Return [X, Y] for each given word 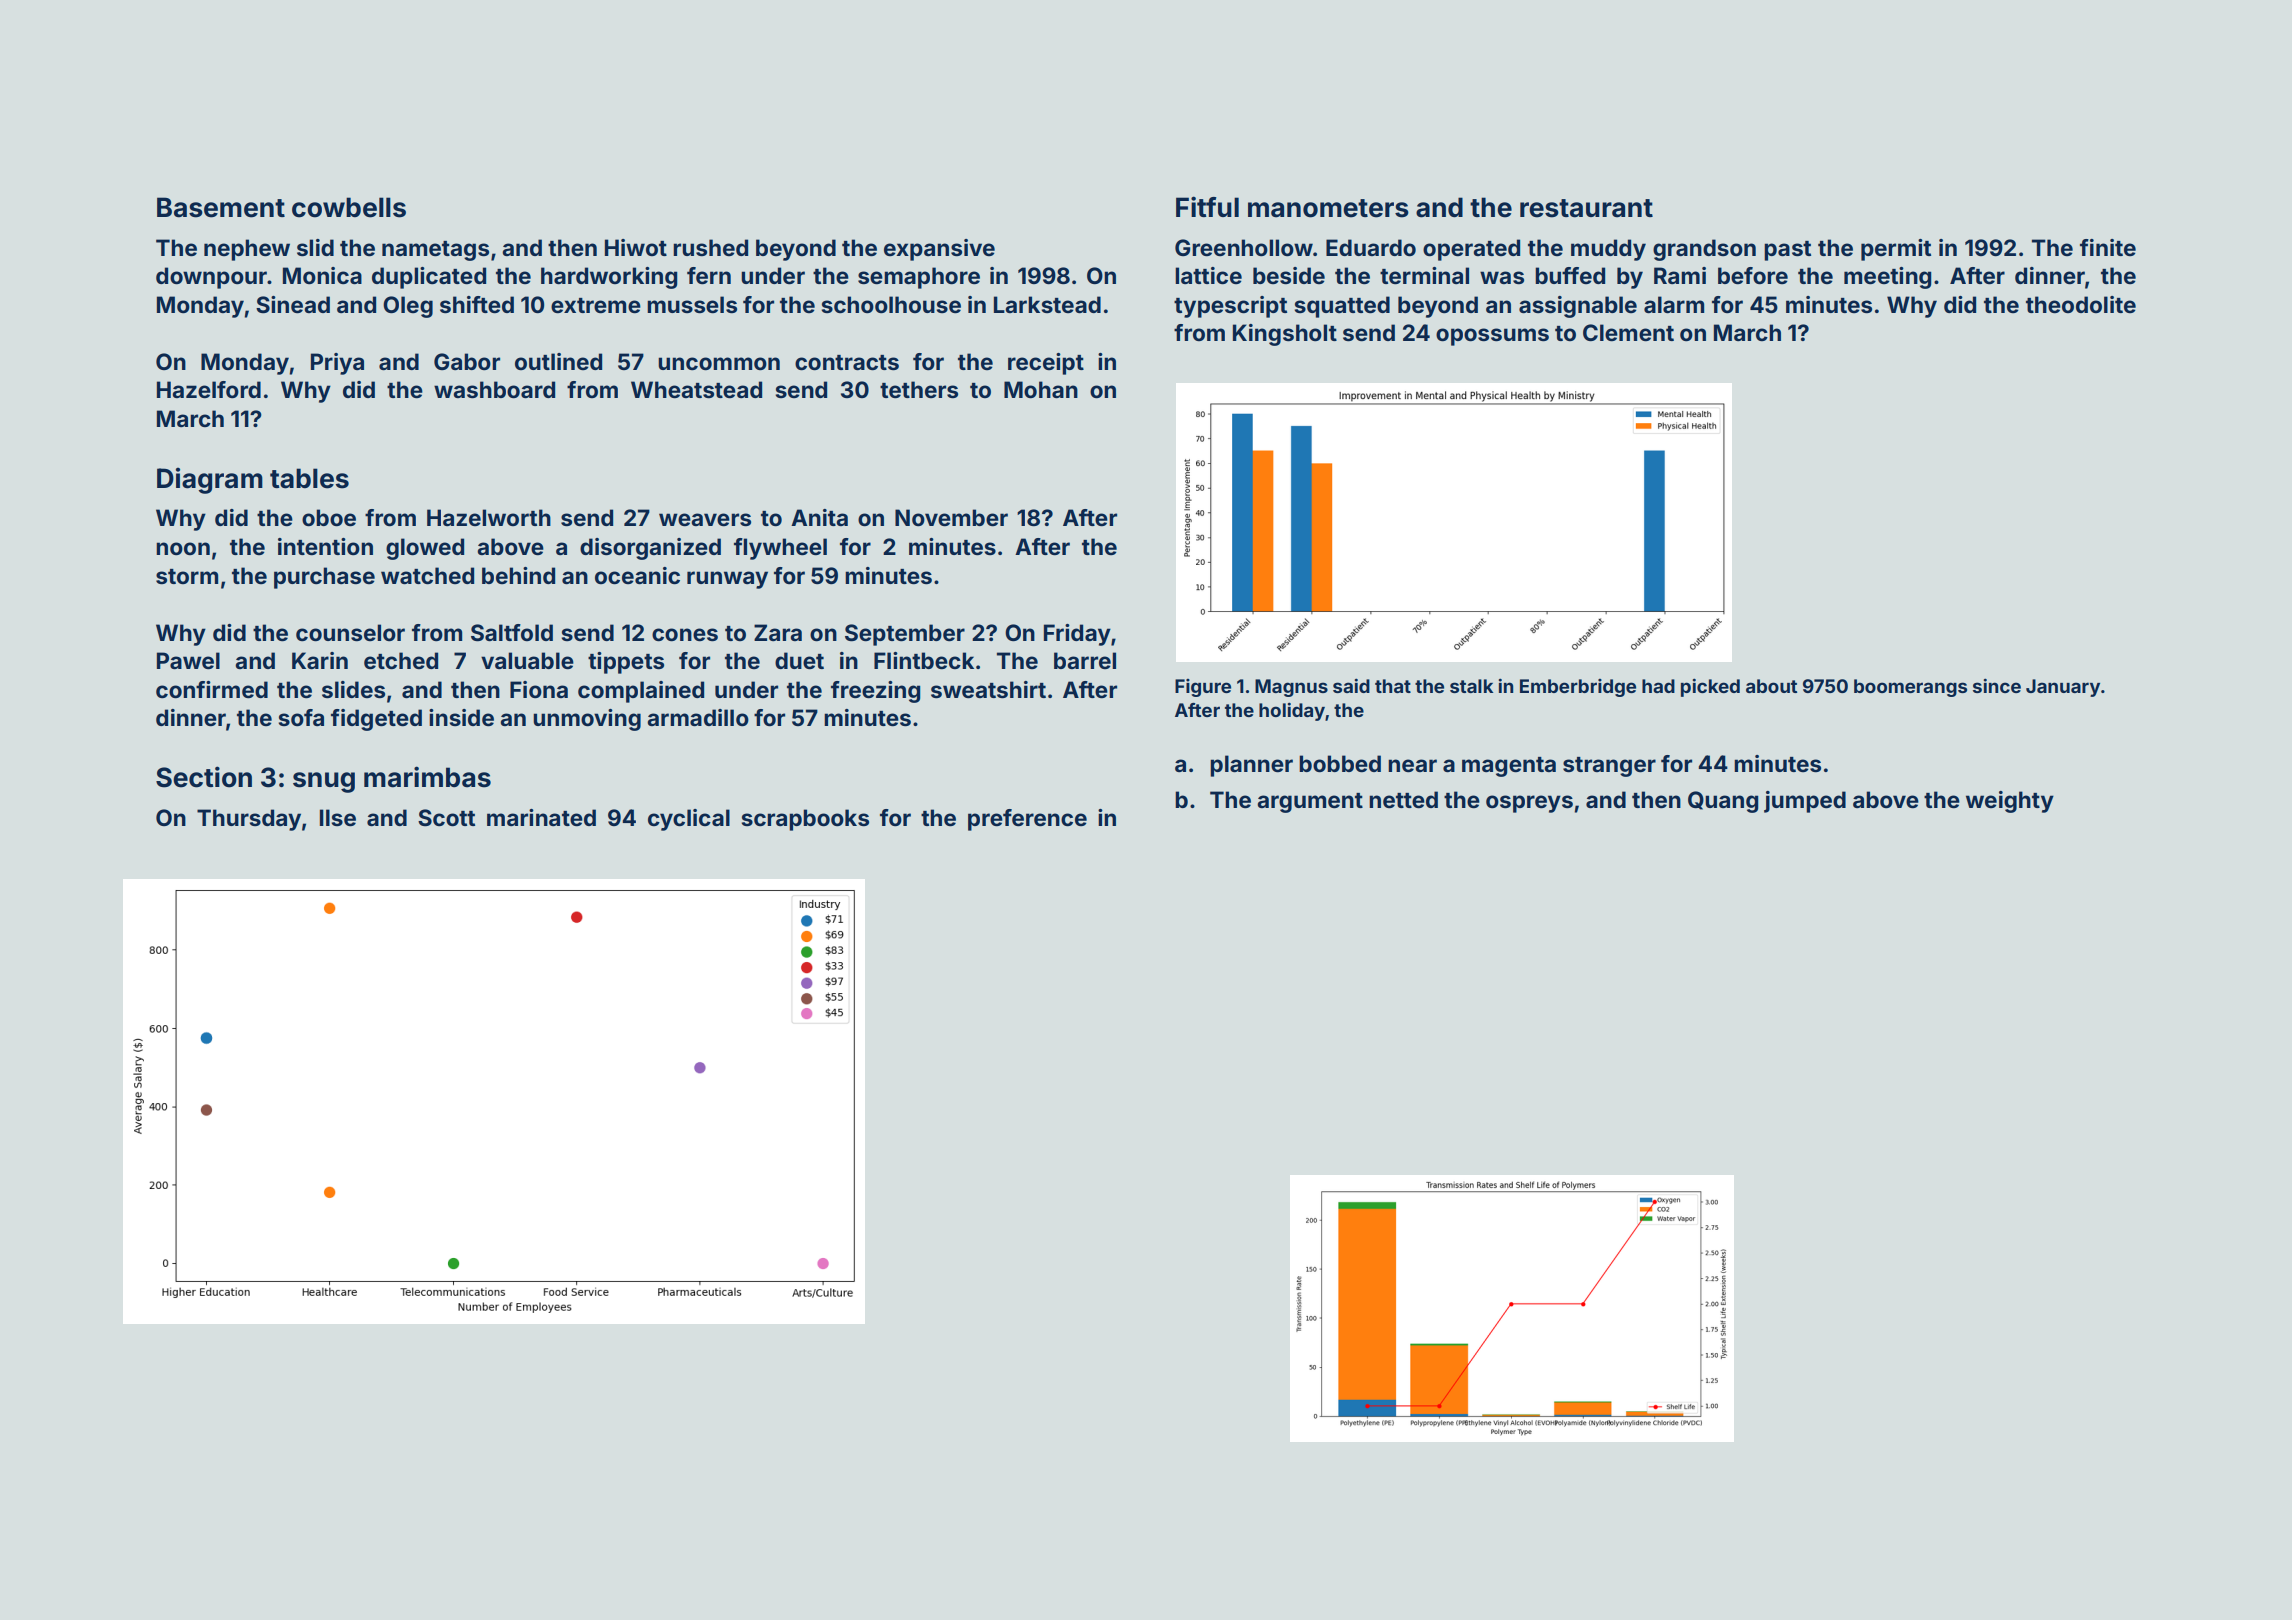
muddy [1608, 250]
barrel [1085, 660]
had [1658, 686]
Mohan [1041, 390]
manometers [1328, 208]
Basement [221, 207]
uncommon [719, 364]
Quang [1723, 802]
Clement [1628, 332]
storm [187, 576]
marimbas [427, 777]
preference [1027, 820]
